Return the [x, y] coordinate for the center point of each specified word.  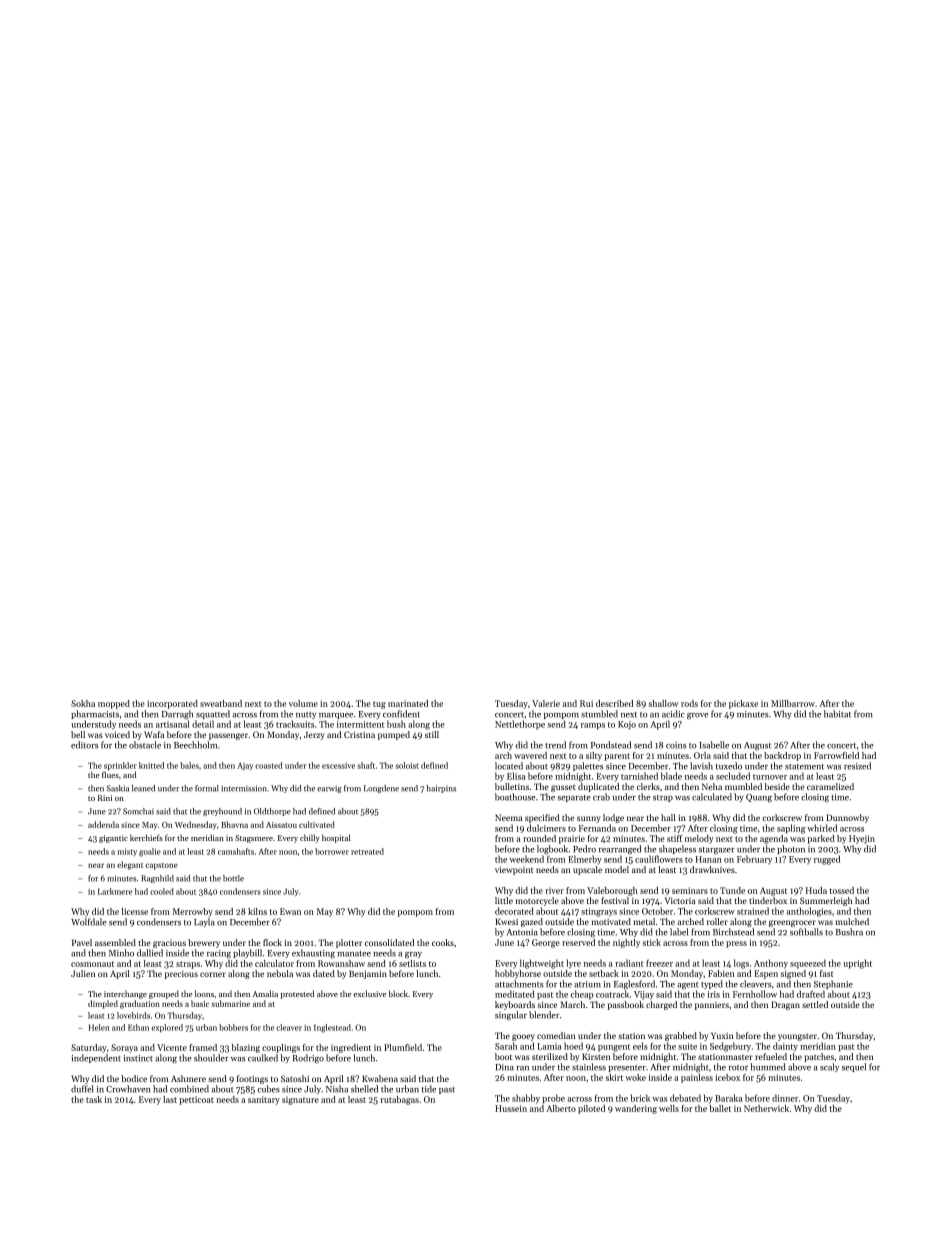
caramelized [830, 786]
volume [303, 703]
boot [503, 1056]
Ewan [290, 911]
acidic [673, 714]
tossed [842, 890]
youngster [797, 1037]
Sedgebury [730, 1047]
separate [574, 798]
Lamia [549, 1046]
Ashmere [188, 1078]
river [554, 890]
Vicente [172, 1047]
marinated [408, 703]
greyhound [222, 812]
